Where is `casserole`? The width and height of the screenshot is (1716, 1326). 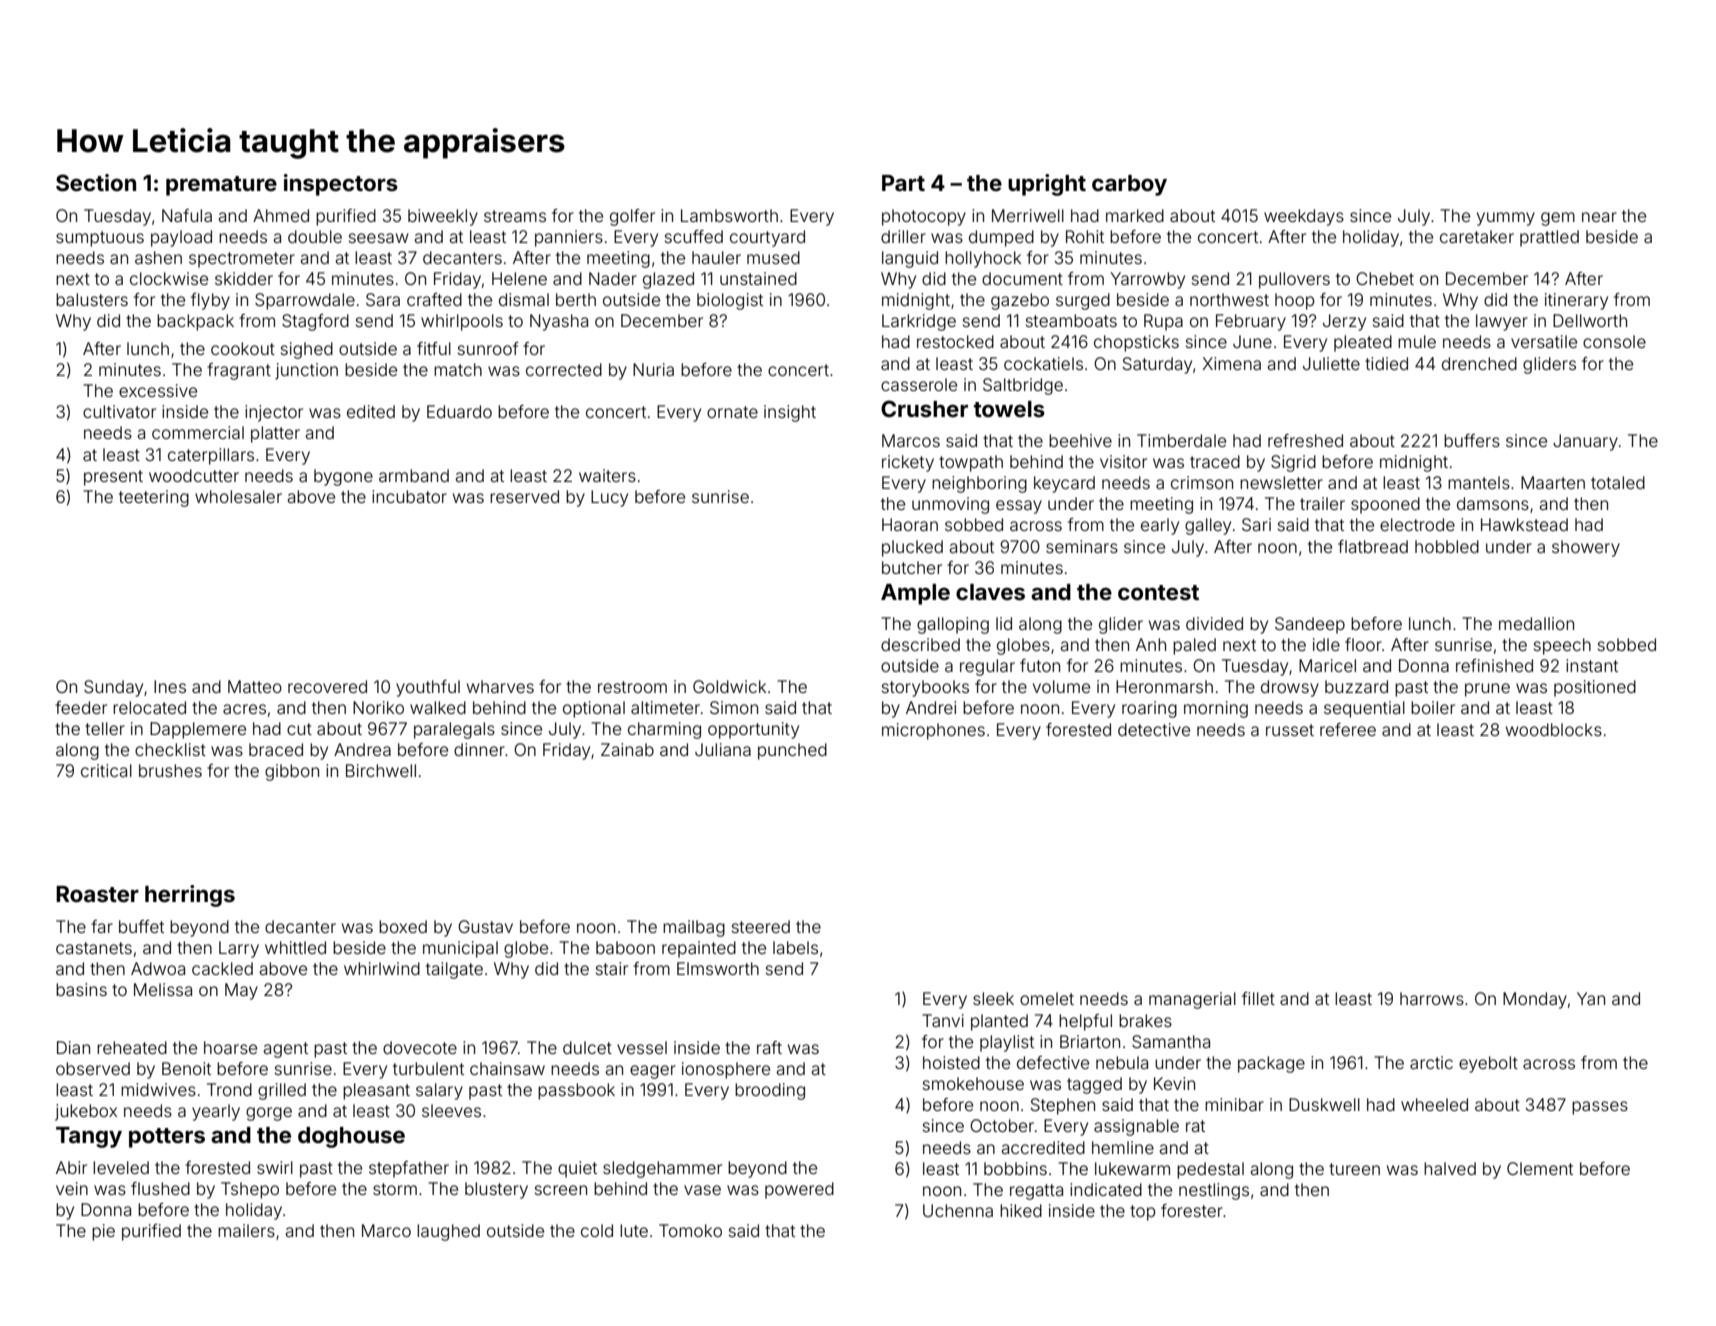 casserole is located at coordinates (919, 384).
